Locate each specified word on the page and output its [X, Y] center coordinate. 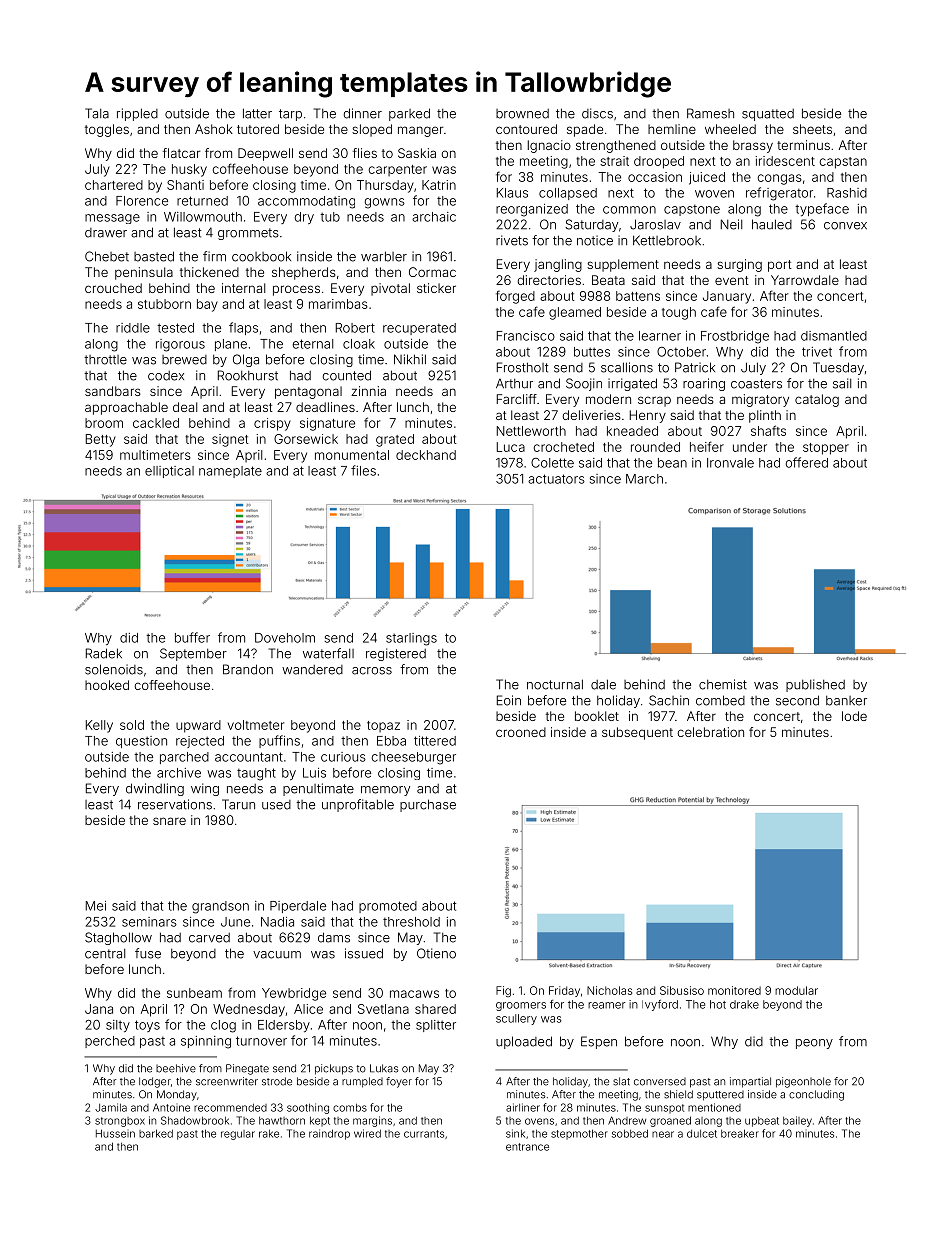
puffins [279, 741]
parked [409, 114]
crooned [521, 732]
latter [257, 113]
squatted [768, 115]
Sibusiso [682, 990]
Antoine [171, 1107]
